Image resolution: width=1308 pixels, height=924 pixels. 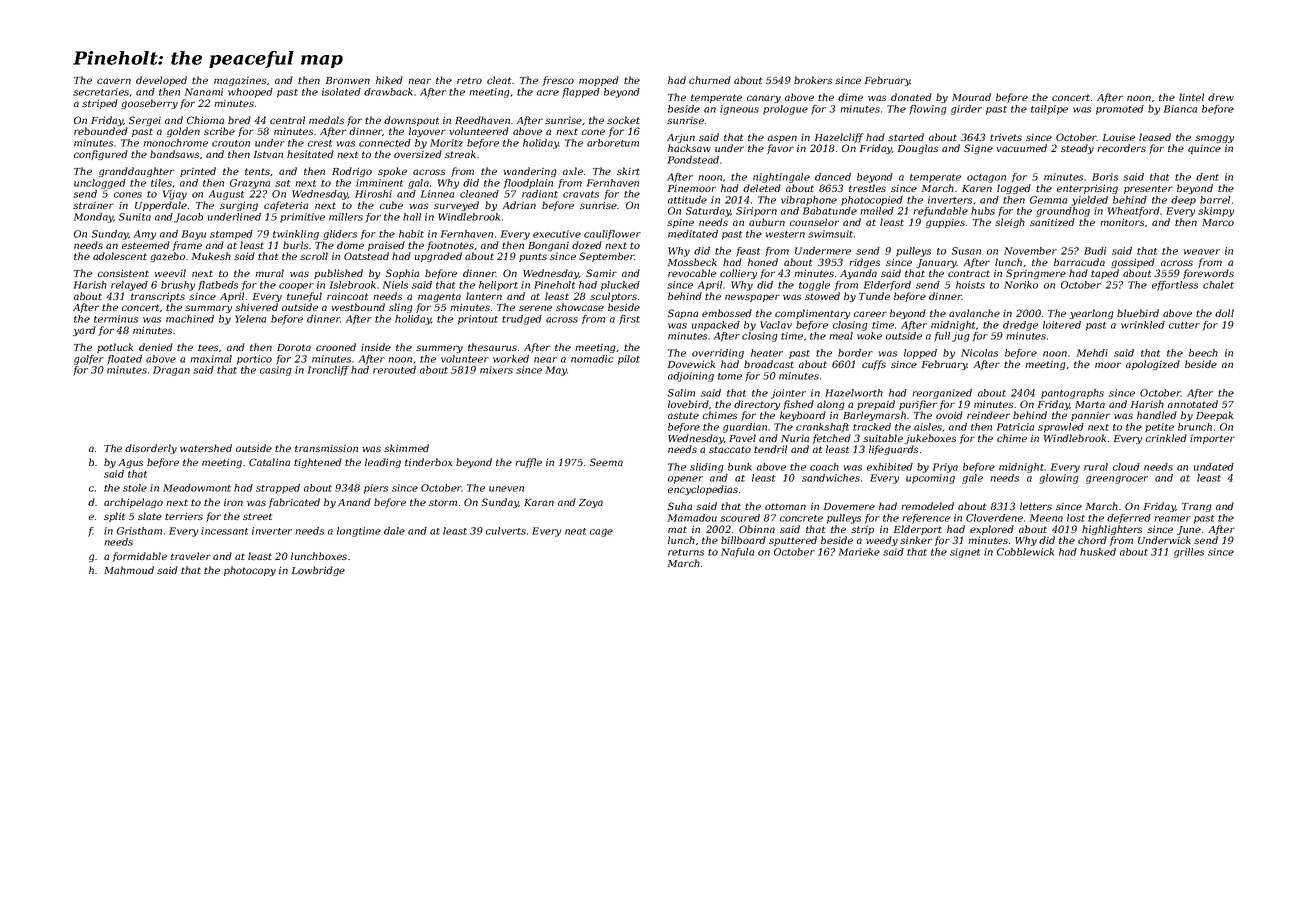 I want to click on quince, so click(x=1204, y=149).
